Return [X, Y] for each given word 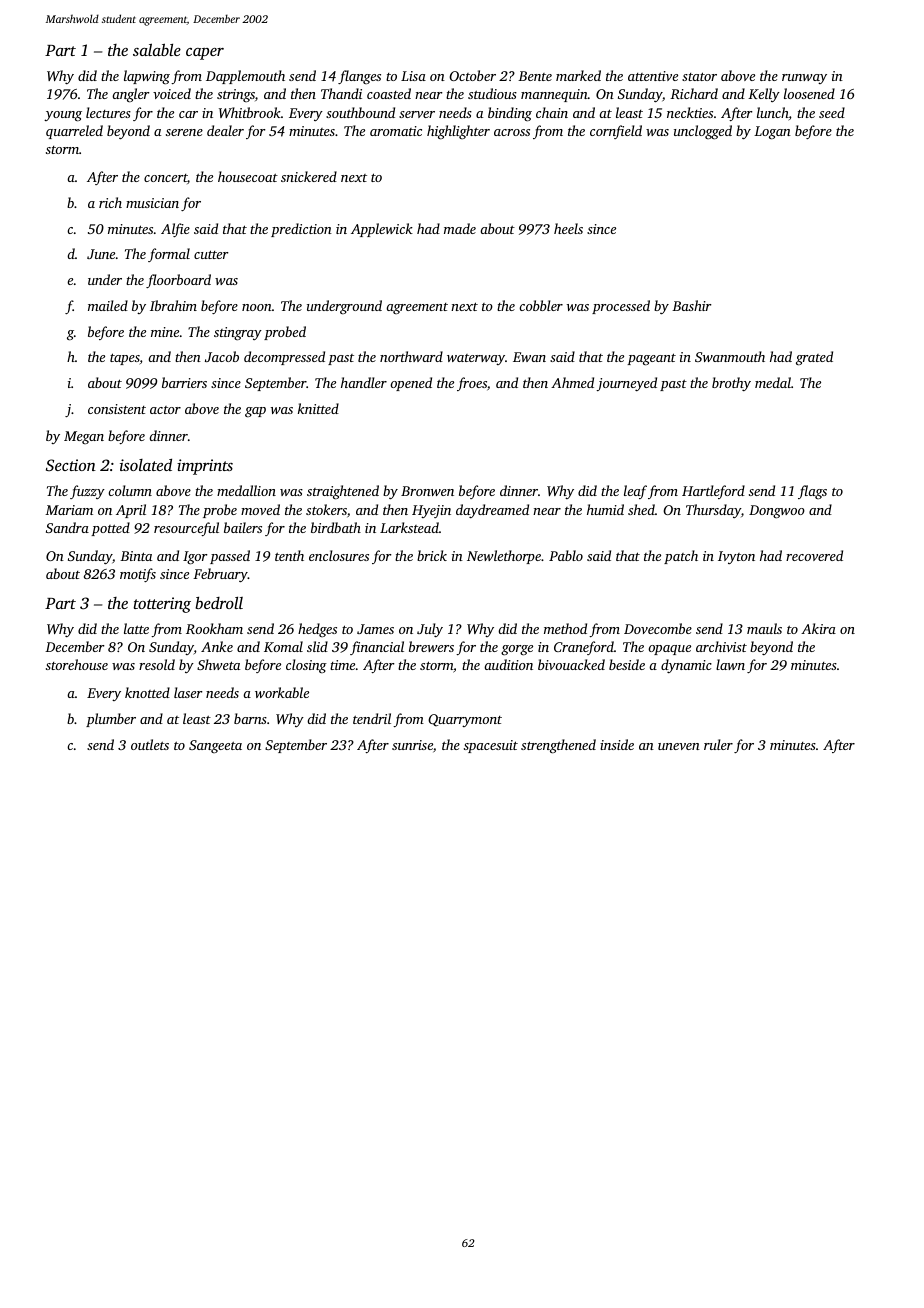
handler [364, 382]
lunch [773, 114]
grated [814, 358]
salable [157, 49]
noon [257, 307]
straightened [343, 492]
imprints [205, 467]
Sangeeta [215, 746]
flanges [359, 77]
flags [812, 492]
